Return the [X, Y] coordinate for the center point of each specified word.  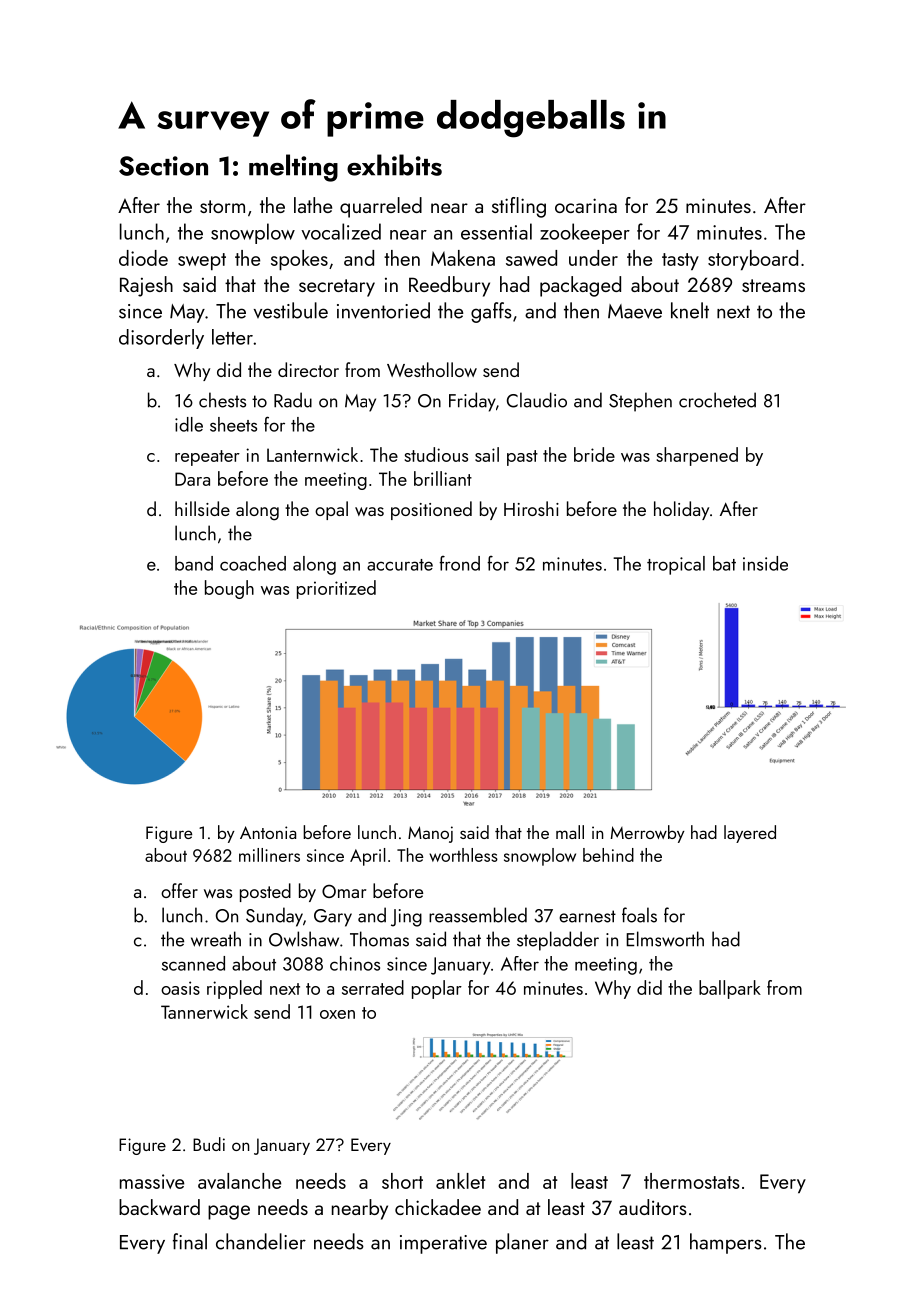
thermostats [692, 1181]
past [522, 458]
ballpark [730, 989]
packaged [580, 286]
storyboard [753, 260]
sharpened [697, 456]
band [194, 563]
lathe [313, 205]
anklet [461, 1181]
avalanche [239, 1181]
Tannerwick [204, 1011]
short [402, 1181]
